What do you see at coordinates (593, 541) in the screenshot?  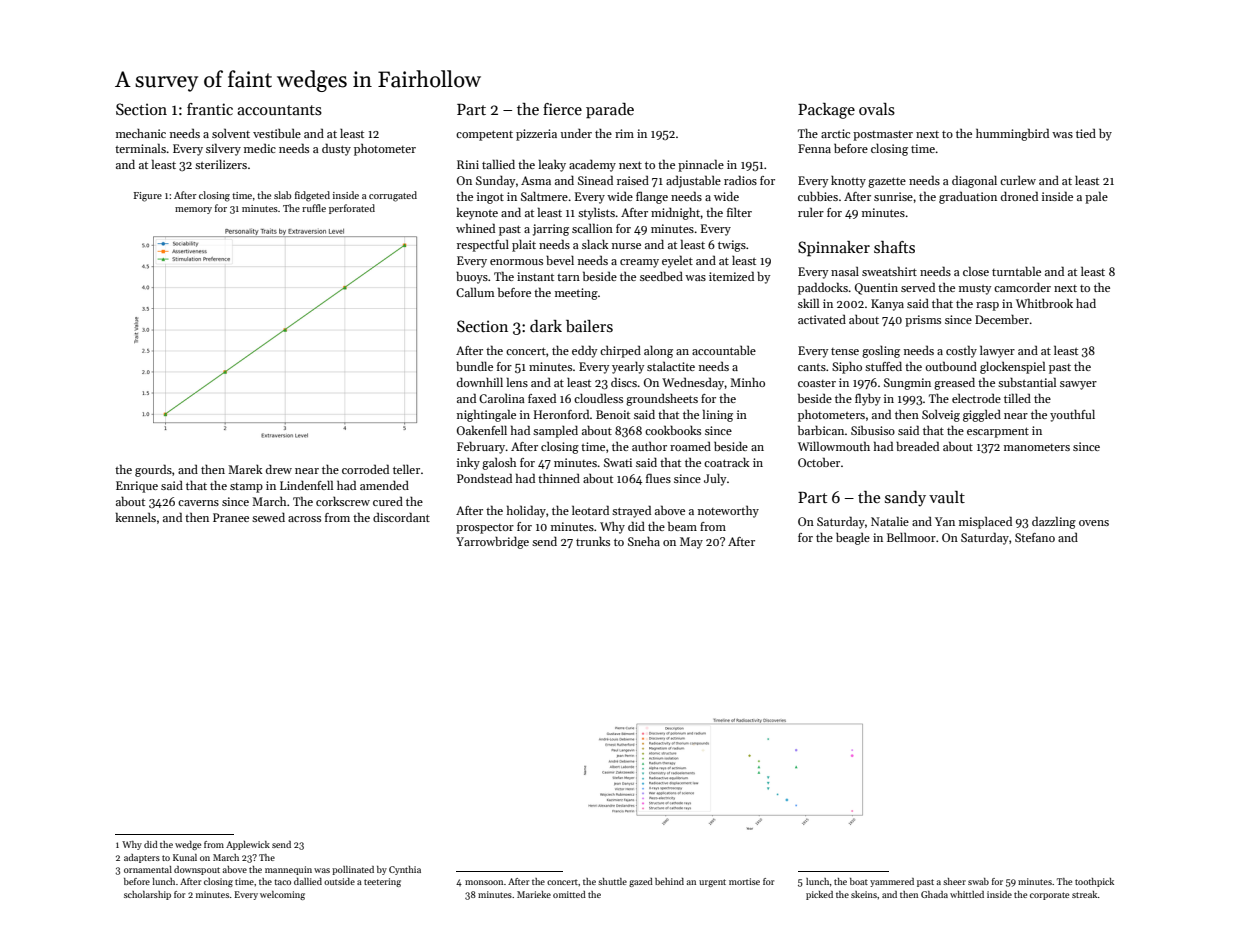 I see `trunks` at bounding box center [593, 541].
